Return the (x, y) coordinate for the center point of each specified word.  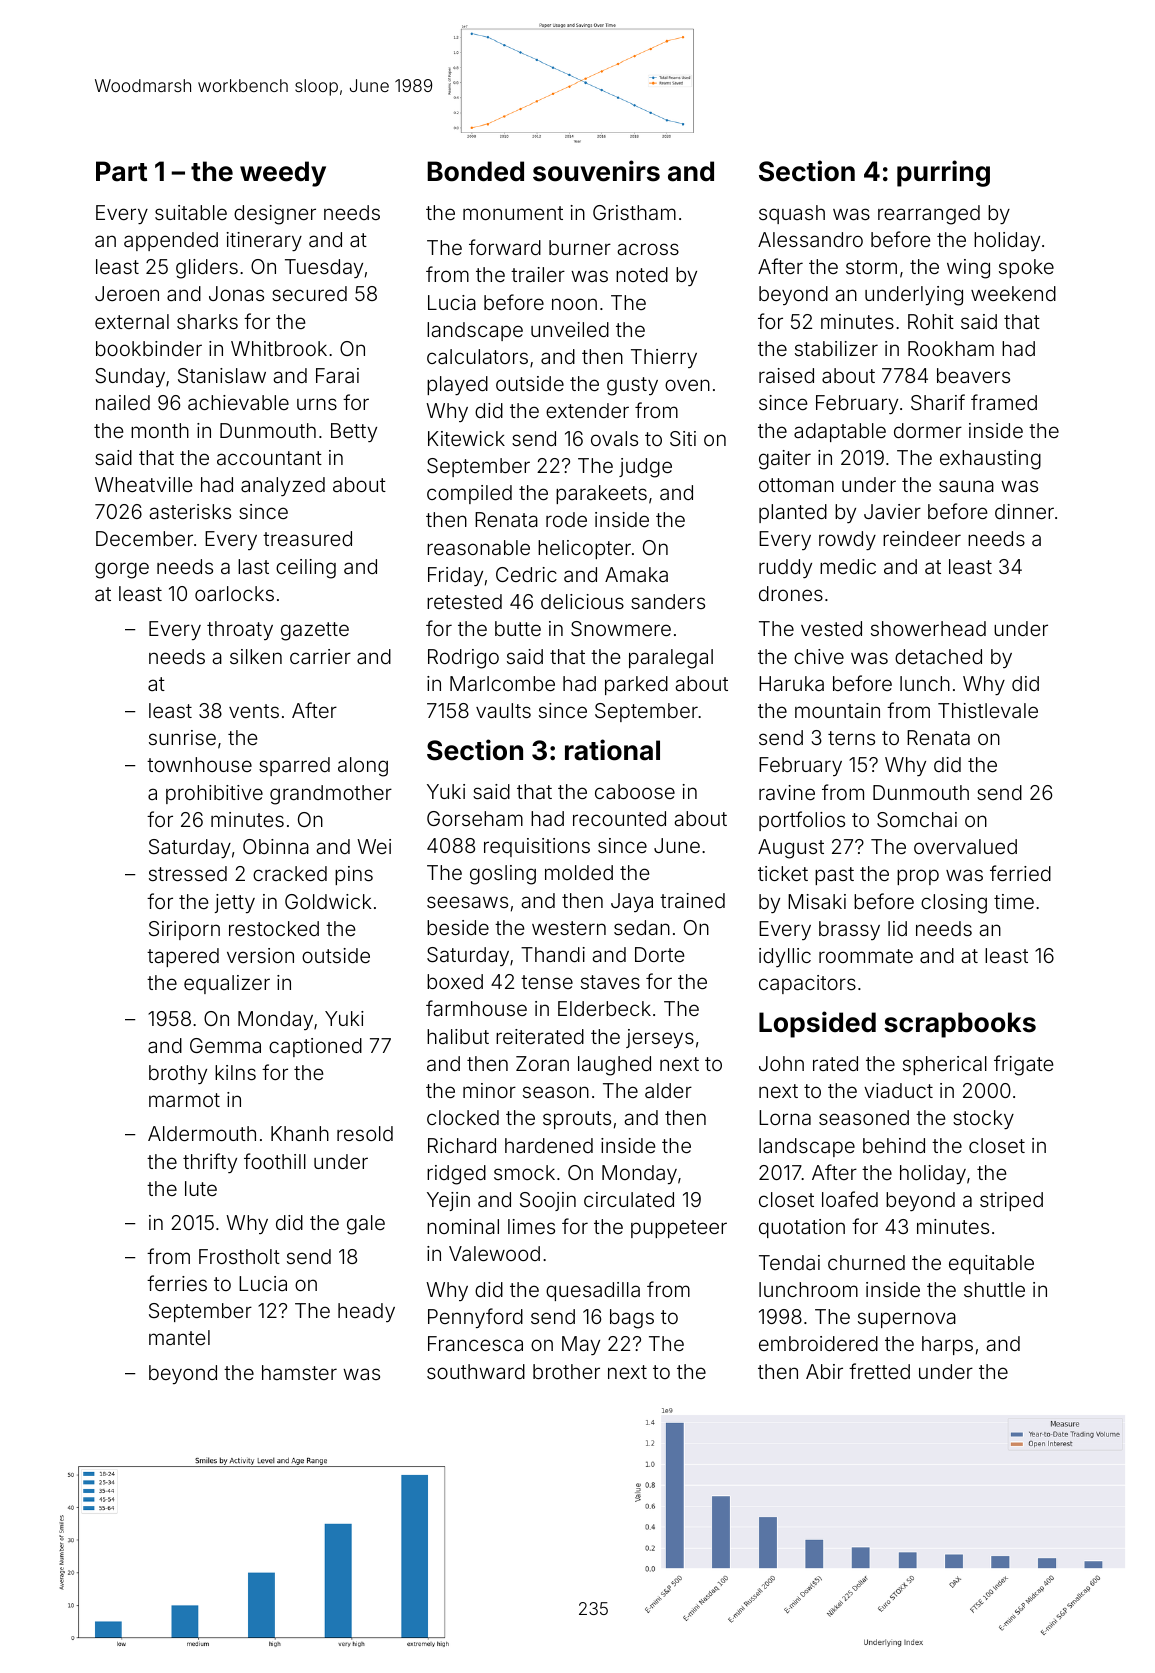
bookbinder (149, 348)
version (260, 955)
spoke (1026, 268)
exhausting (990, 460)
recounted (619, 818)
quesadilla (593, 1291)
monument (513, 213)
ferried (1020, 873)
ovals (614, 438)
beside (458, 927)
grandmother (331, 795)
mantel (179, 1337)
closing (954, 904)
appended (171, 241)
